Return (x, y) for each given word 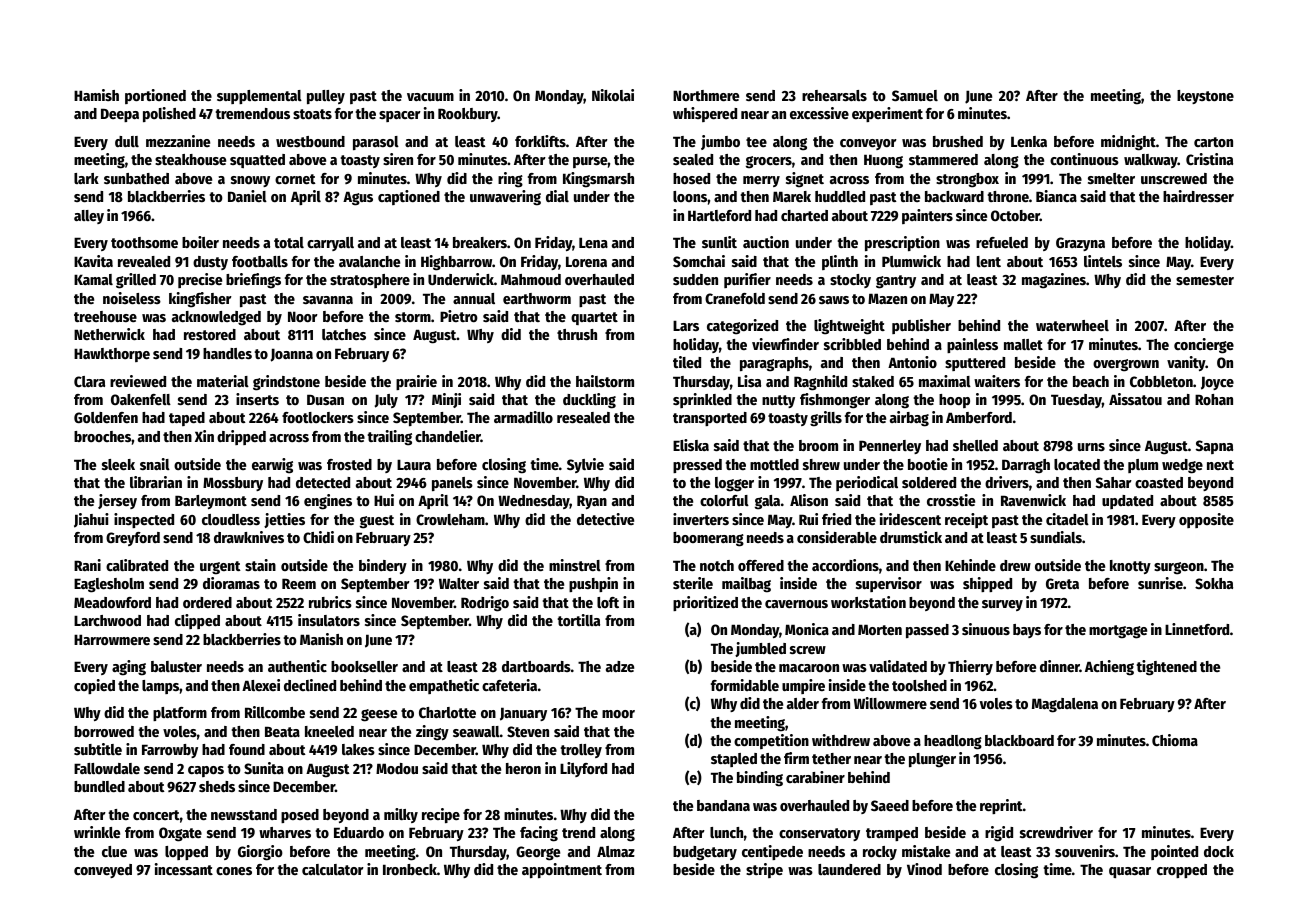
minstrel (575, 565)
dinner (1060, 666)
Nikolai (613, 95)
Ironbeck (410, 869)
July (386, 401)
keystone (1205, 97)
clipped (197, 621)
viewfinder (785, 344)
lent (989, 261)
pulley (326, 97)
